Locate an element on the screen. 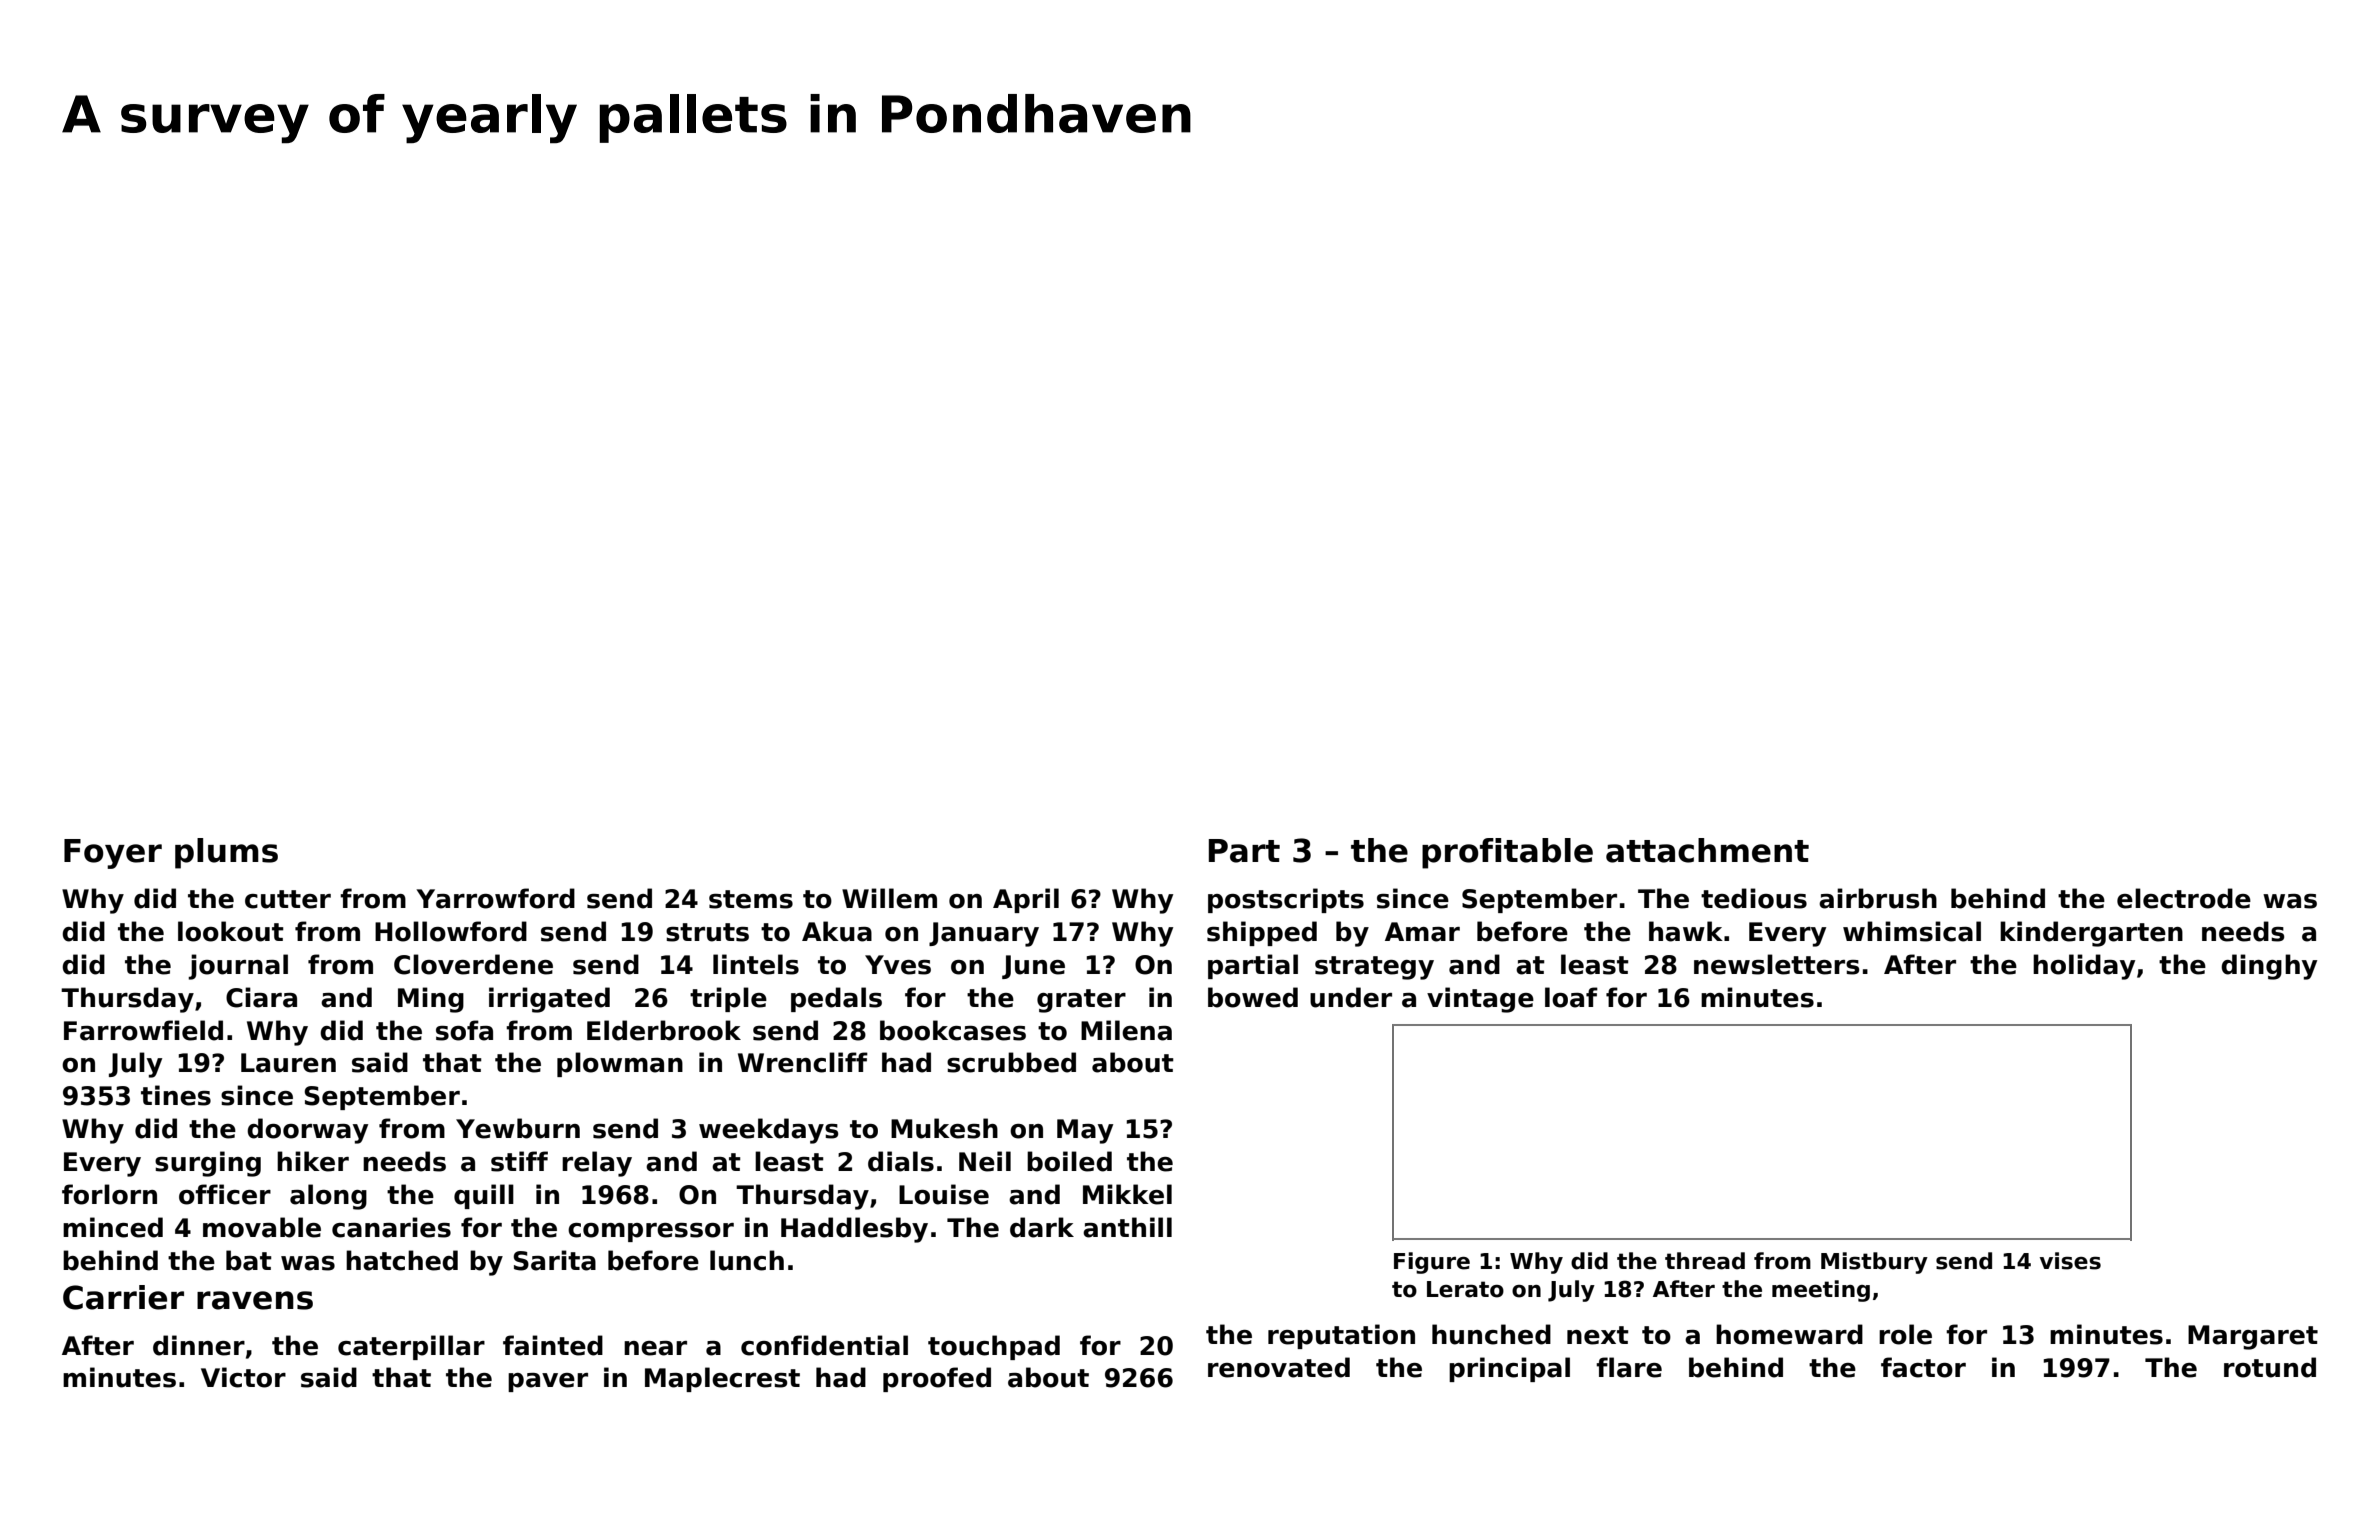  renovated is located at coordinates (1279, 1367).
